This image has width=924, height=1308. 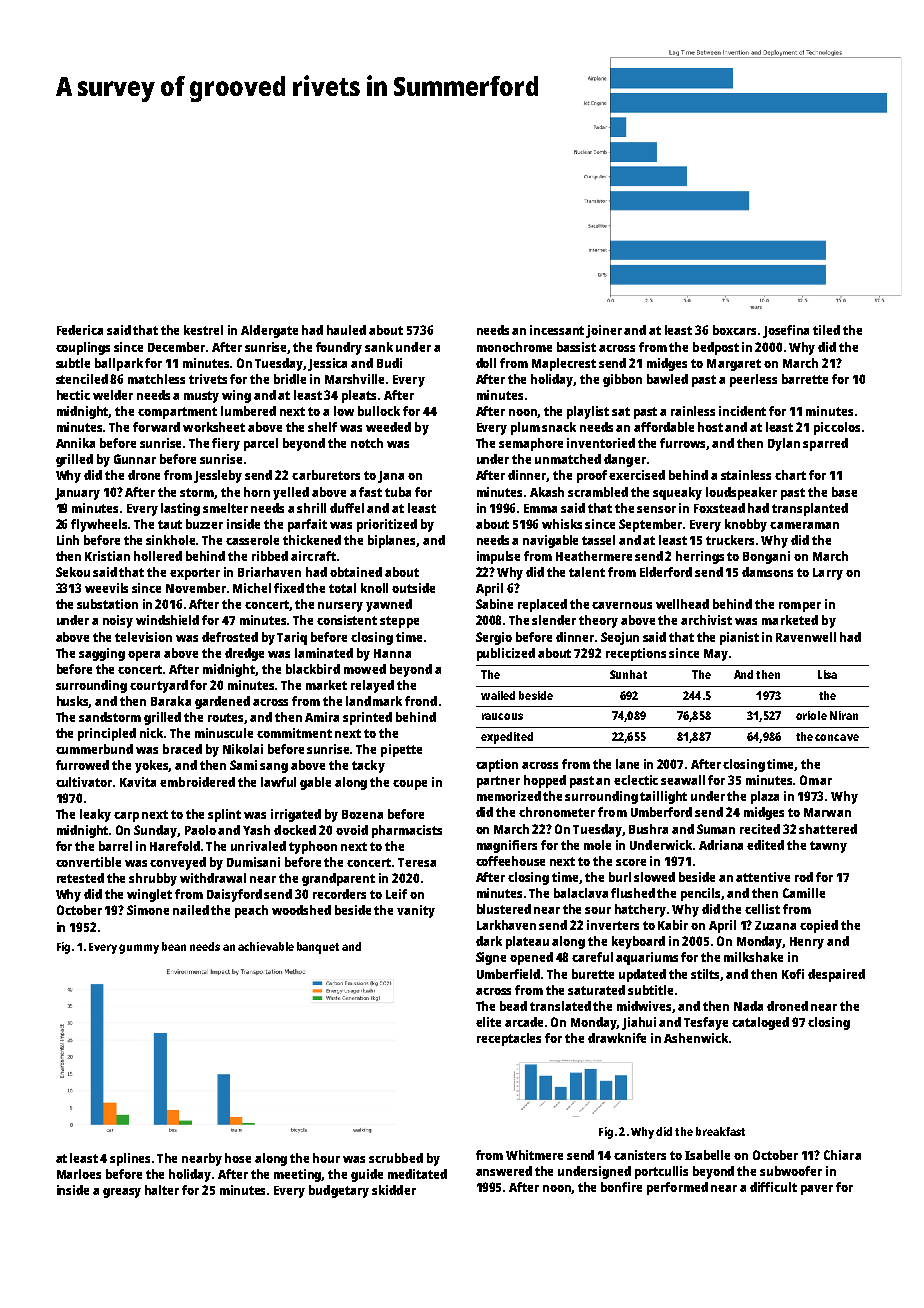 I want to click on greasy, so click(x=122, y=1193).
